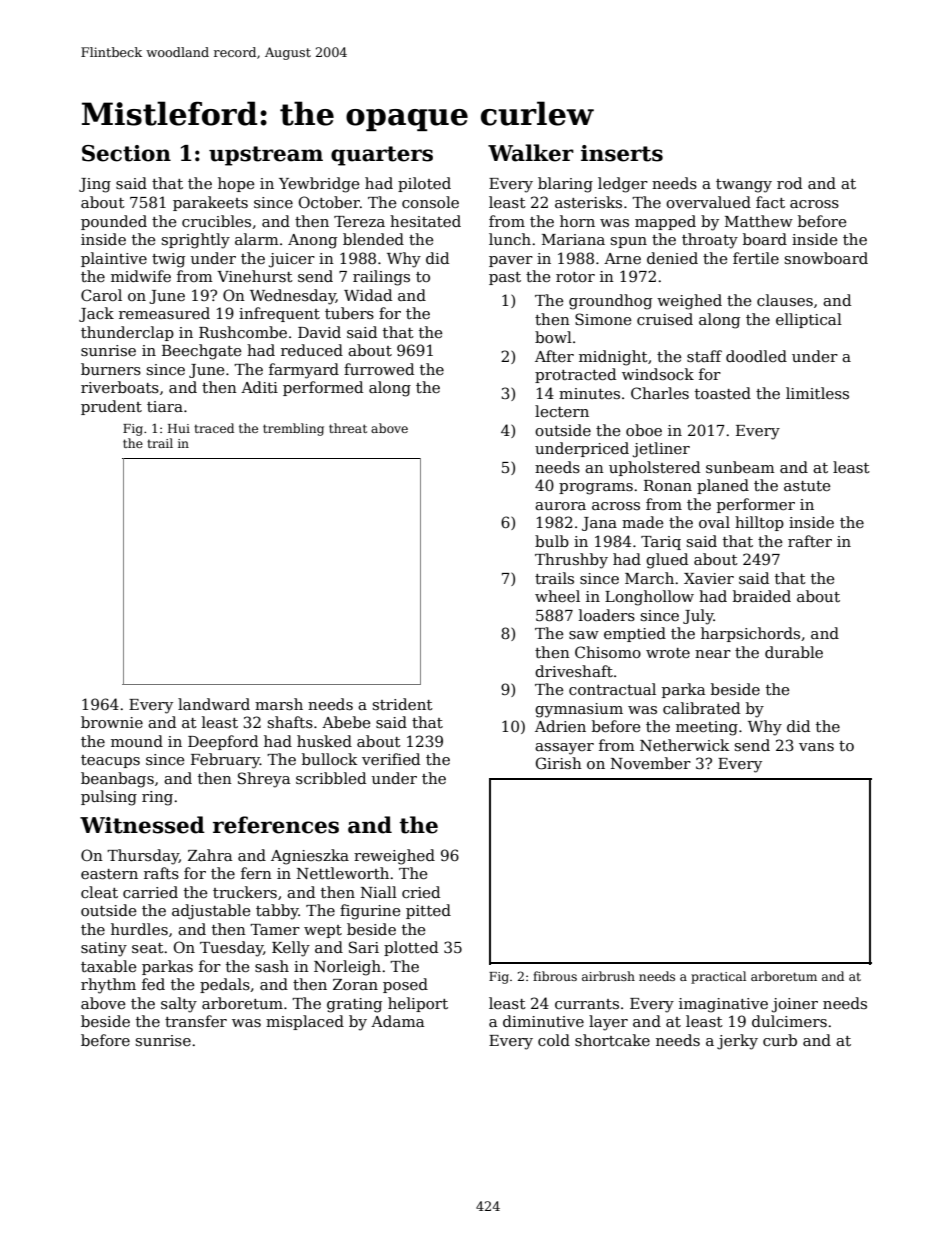  Describe the element at coordinates (293, 429) in the image. I see `trembling` at that location.
